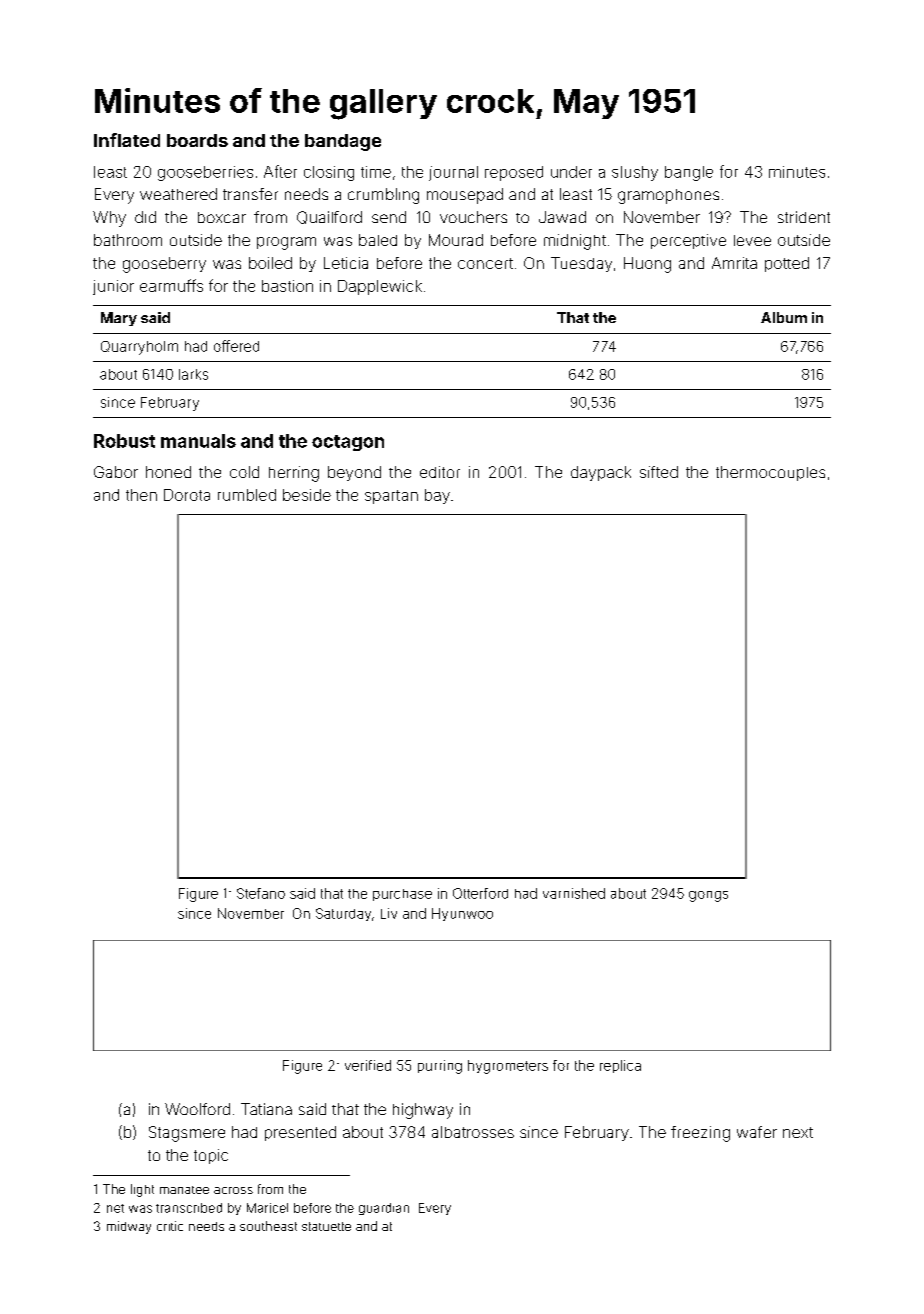 The image size is (924, 1314). Describe the element at coordinates (139, 348) in the page. I see `Quarryholm` at that location.
